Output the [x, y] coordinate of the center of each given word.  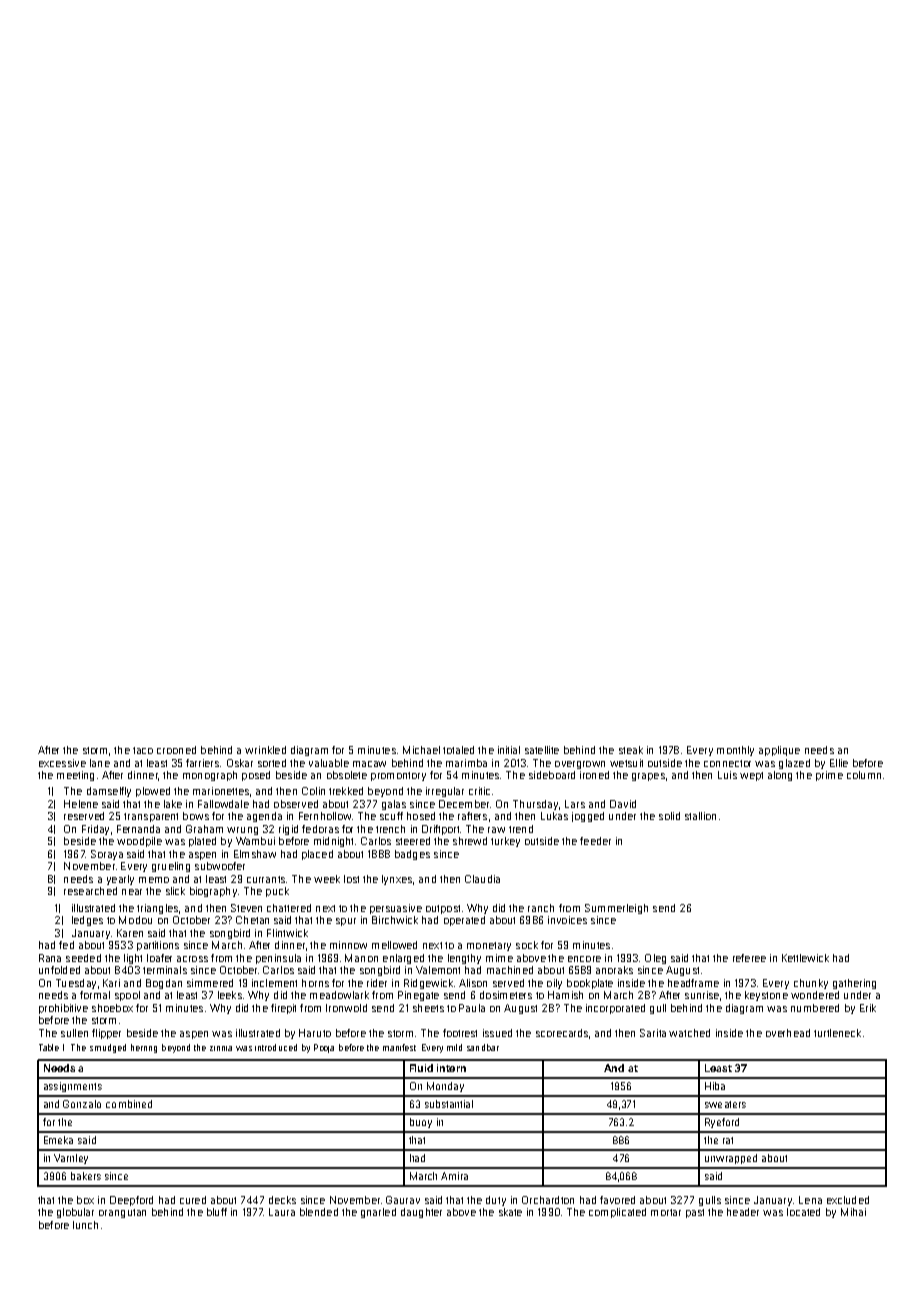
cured [193, 1200]
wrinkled [265, 750]
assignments [73, 1087]
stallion [700, 816]
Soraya [107, 855]
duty [496, 1201]
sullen [74, 1033]
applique [779, 751]
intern [451, 1068]
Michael [421, 750]
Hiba [715, 1086]
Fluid [421, 1068]
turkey [505, 842]
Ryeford [722, 1123]
